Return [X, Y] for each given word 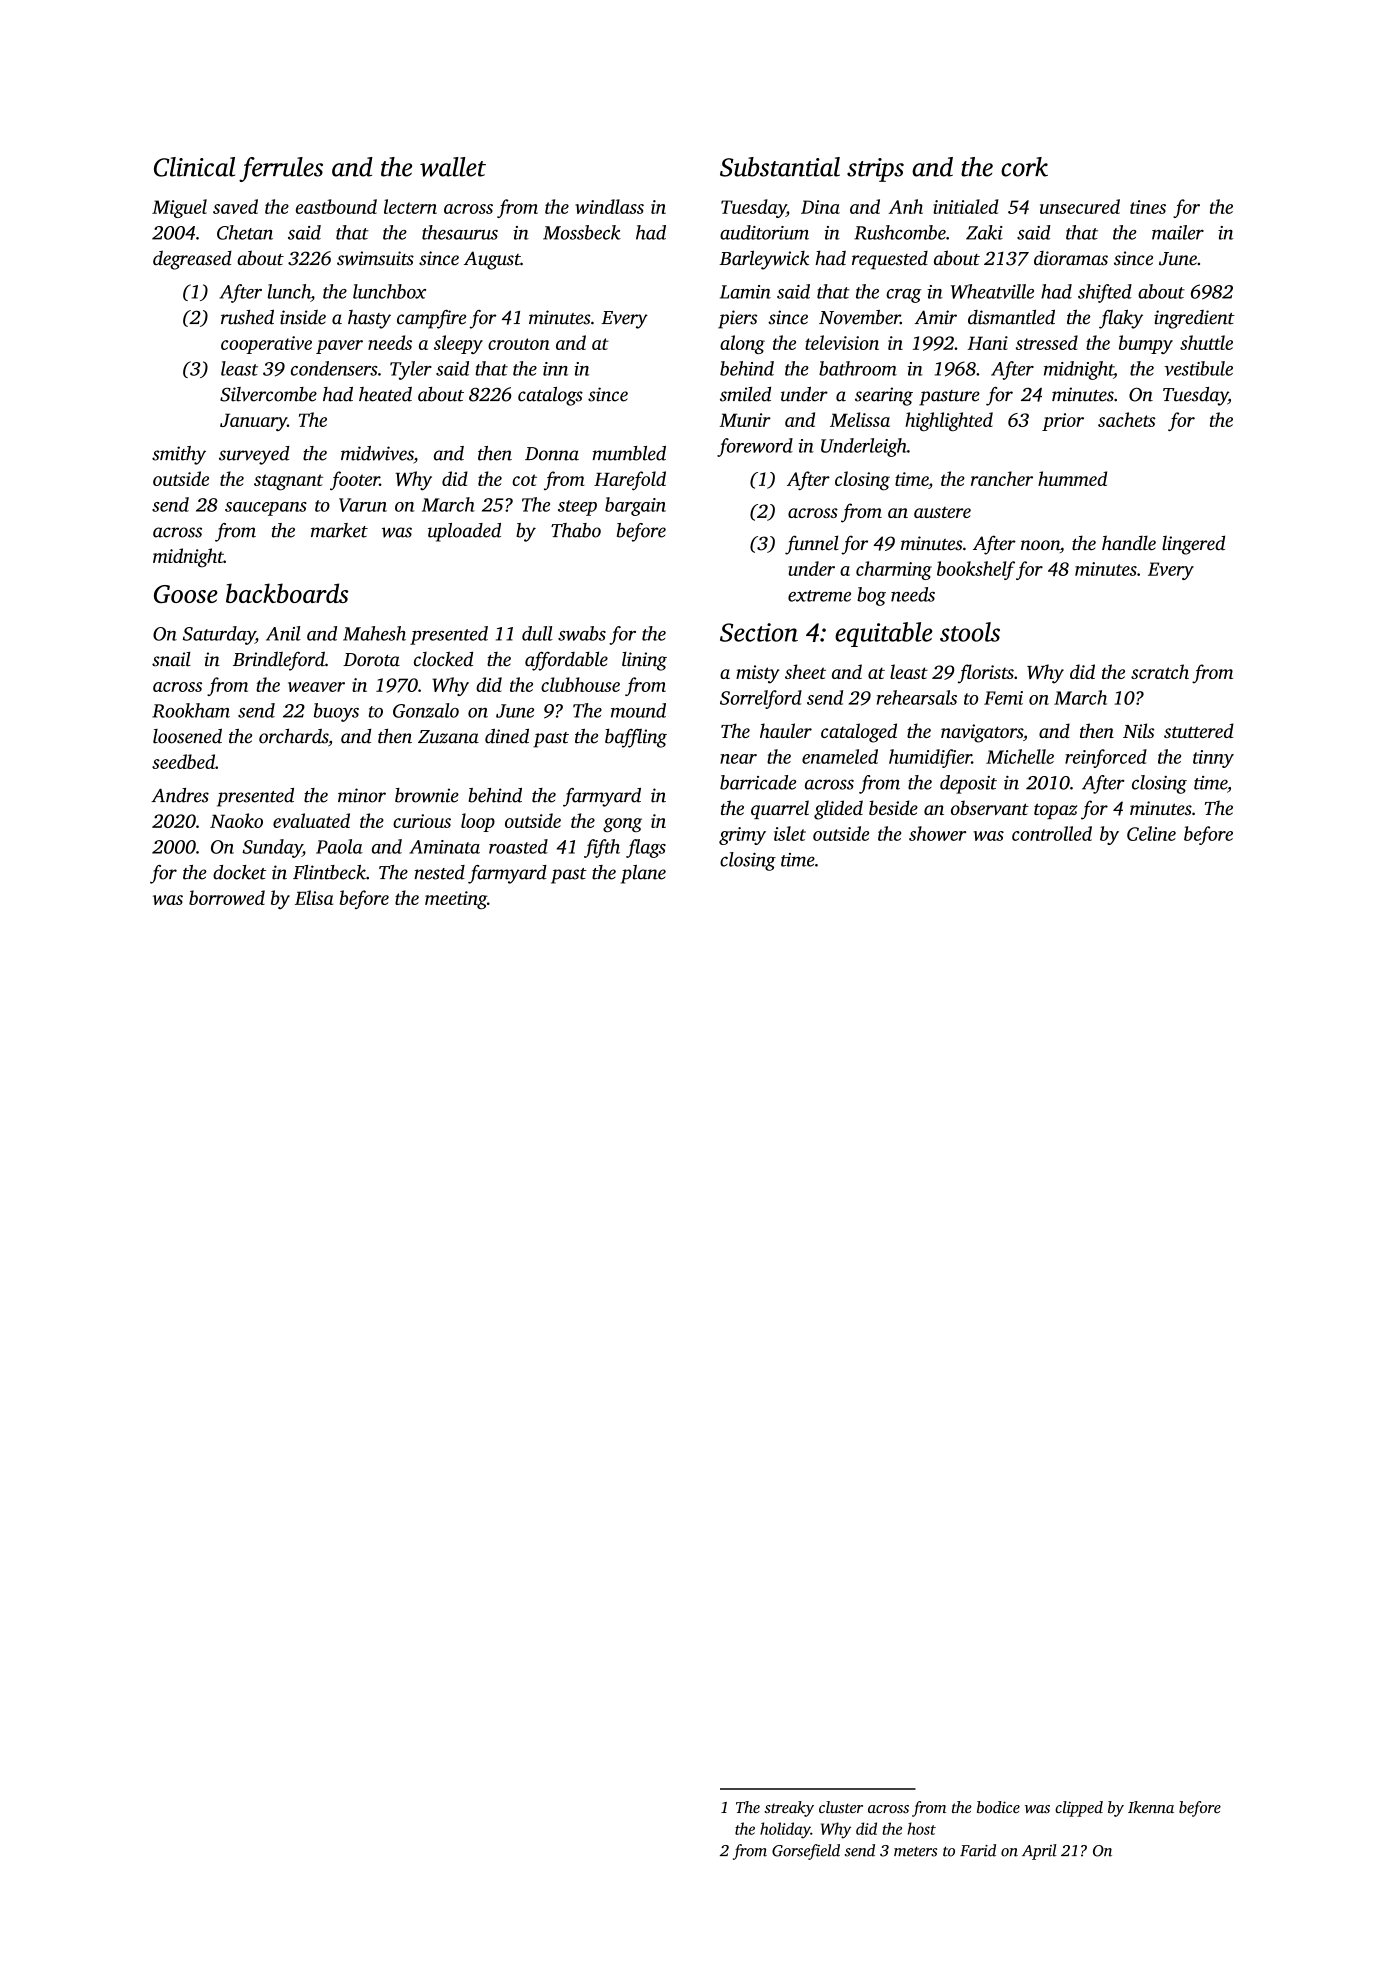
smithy [179, 455]
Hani [988, 343]
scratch [1160, 671]
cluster [841, 1807]
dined [507, 736]
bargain [635, 506]
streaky [789, 1809]
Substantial [780, 167]
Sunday [272, 848]
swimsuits [375, 258]
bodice [998, 1807]
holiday [785, 1830]
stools [970, 632]
